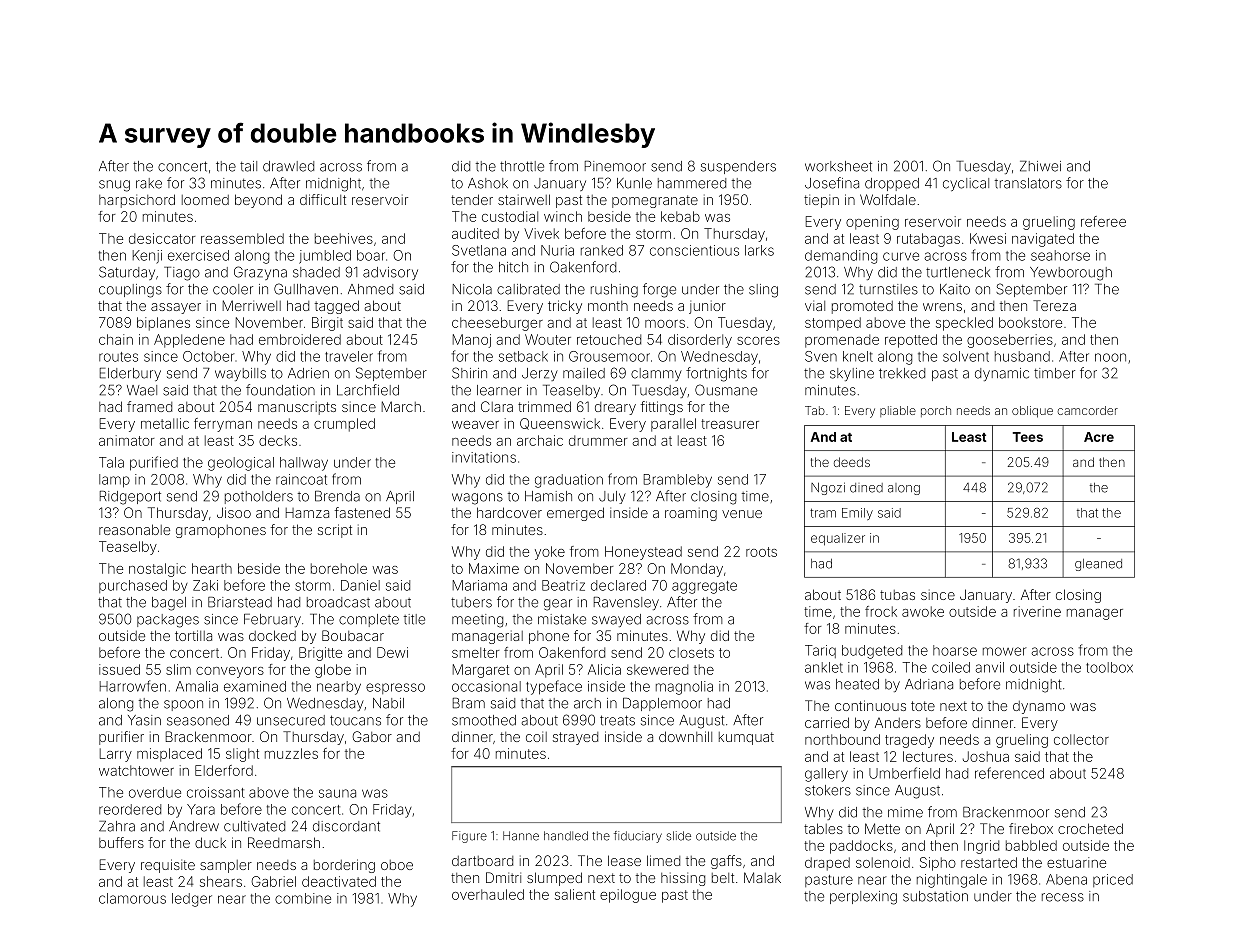  I want to click on gleaned, so click(1098, 565).
